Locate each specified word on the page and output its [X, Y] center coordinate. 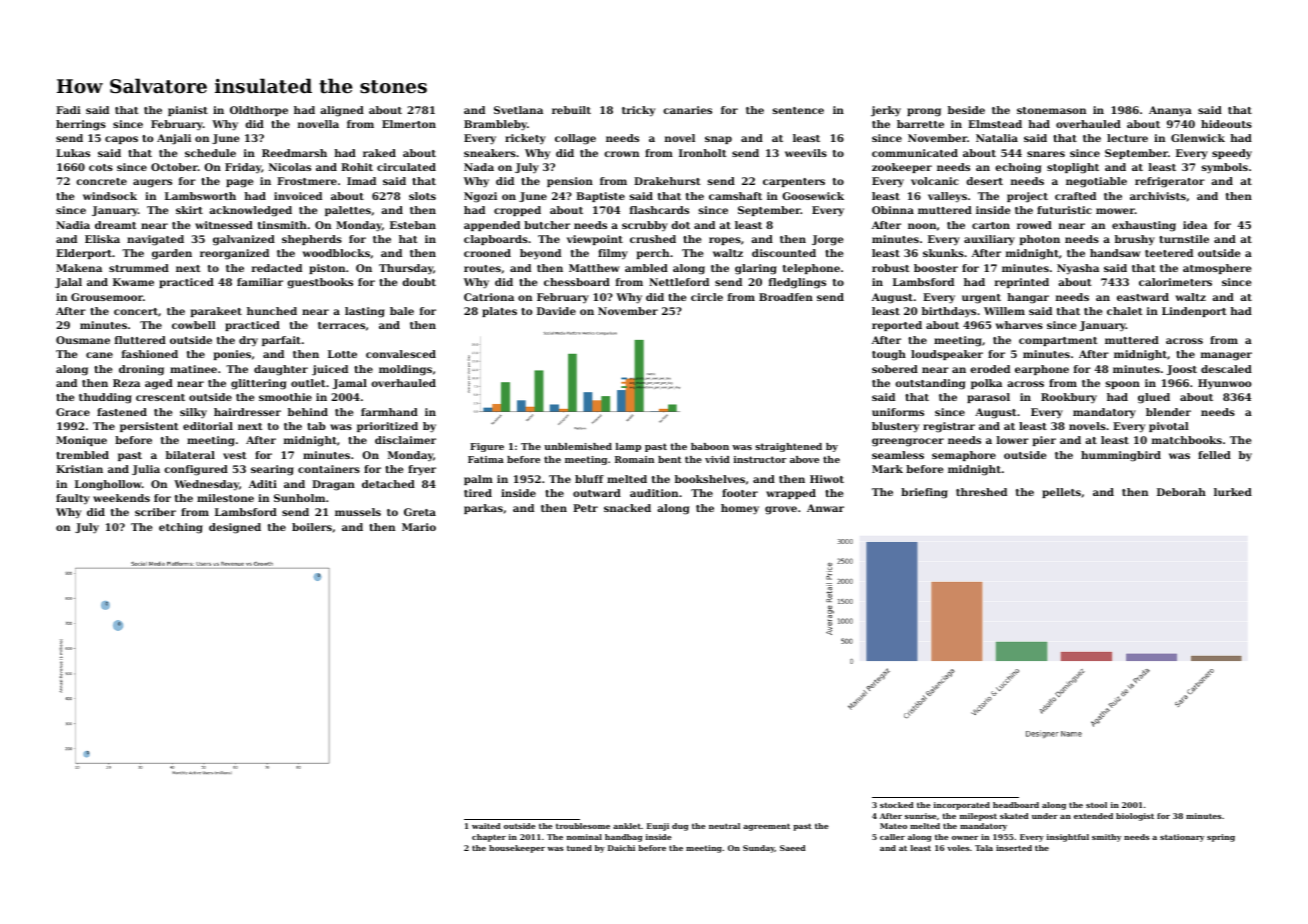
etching [181, 528]
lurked [1233, 492]
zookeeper [902, 168]
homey [740, 509]
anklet [627, 826]
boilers [312, 527]
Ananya [1170, 111]
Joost [1182, 370]
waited [486, 826]
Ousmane [83, 340]
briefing [924, 493]
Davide [556, 311]
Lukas [73, 153]
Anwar [825, 508]
